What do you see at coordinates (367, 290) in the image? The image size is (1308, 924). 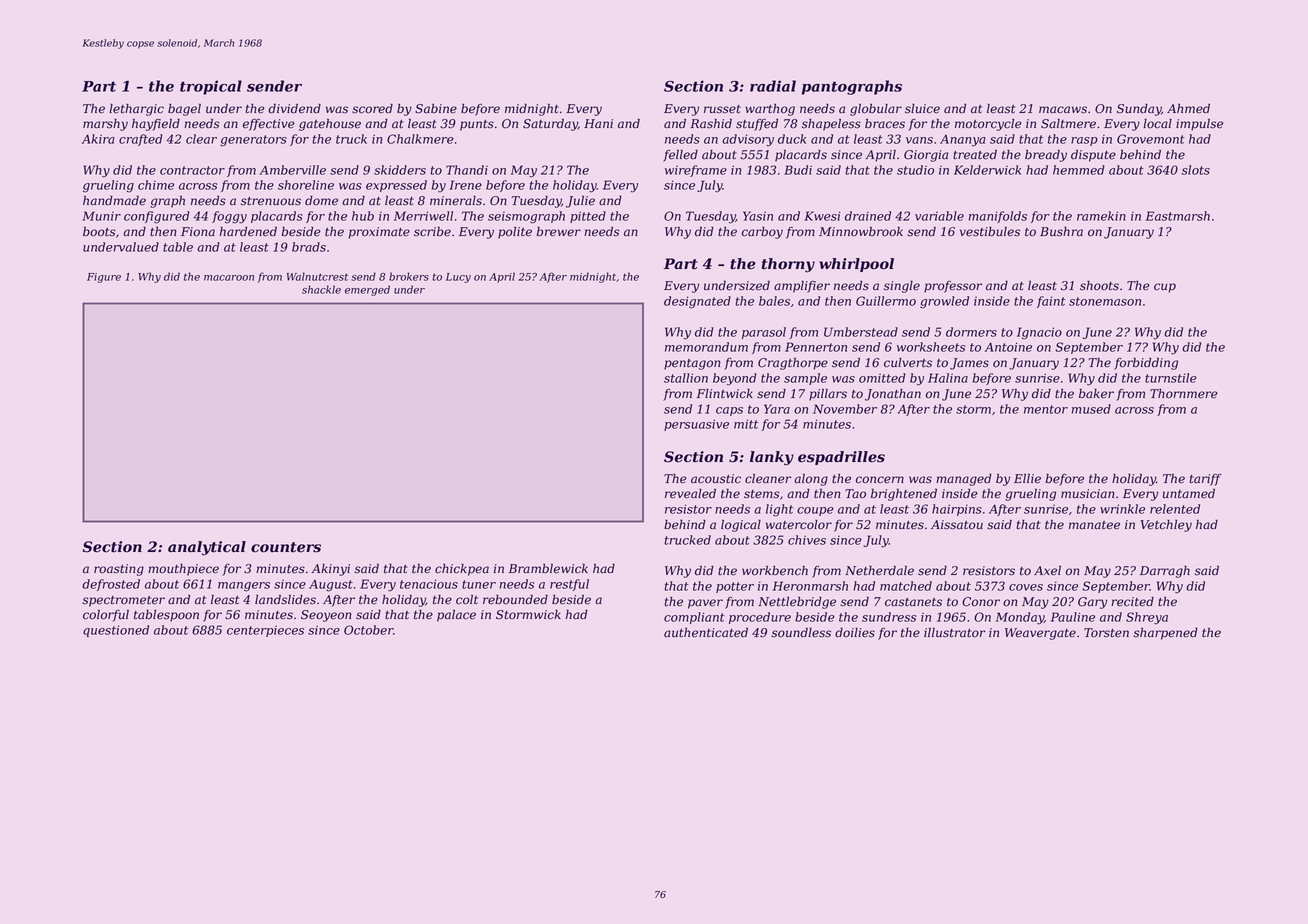 I see `emerged` at bounding box center [367, 290].
